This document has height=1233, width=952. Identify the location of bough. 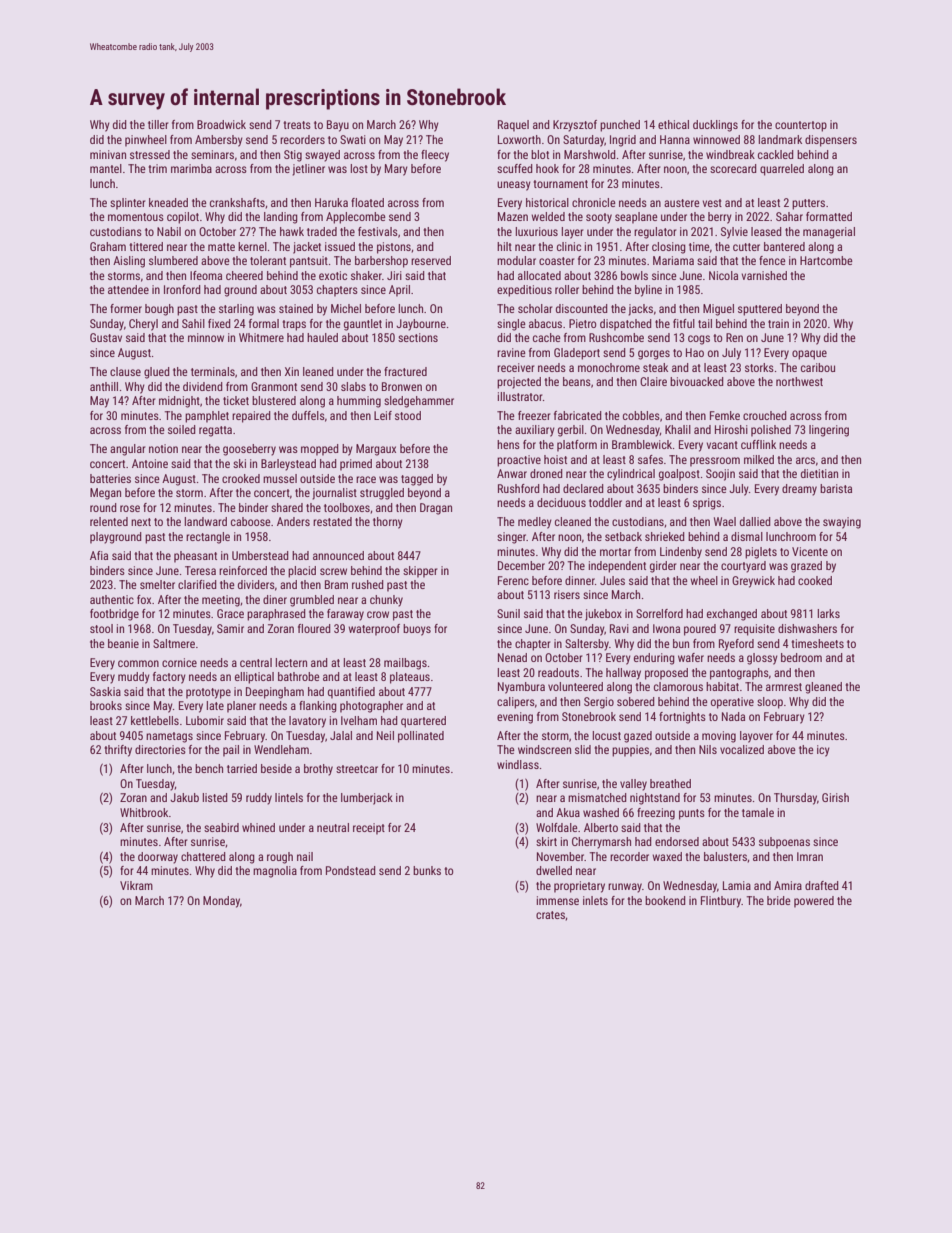
(159, 310).
